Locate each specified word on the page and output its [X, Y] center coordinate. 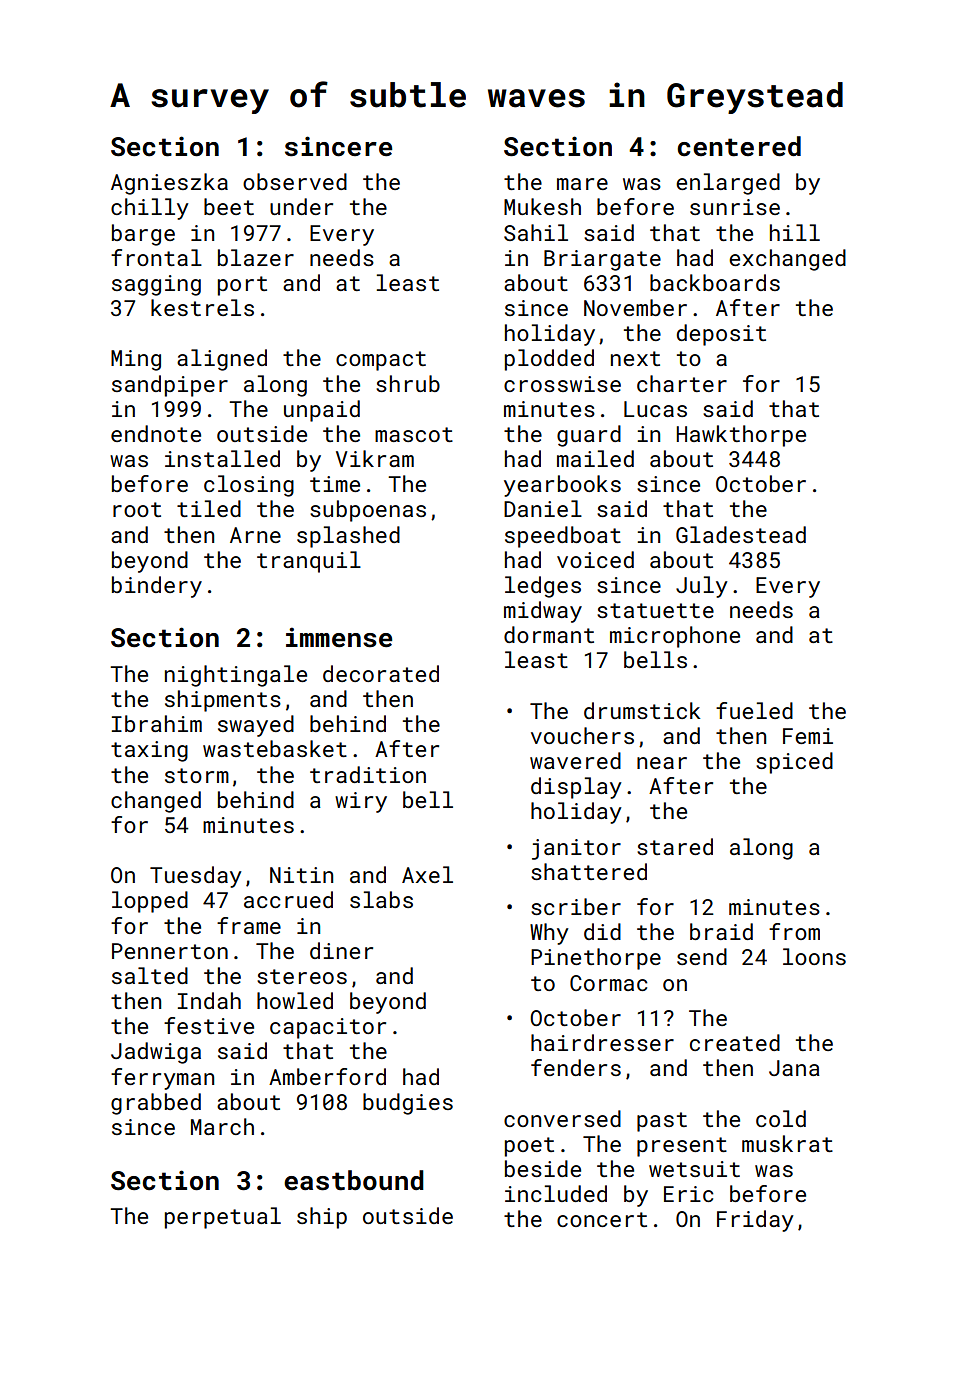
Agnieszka [169, 184]
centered [739, 146]
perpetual [223, 1218]
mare [582, 184]
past [662, 1122]
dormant [549, 634]
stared [675, 846]
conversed [562, 1118]
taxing [149, 751]
